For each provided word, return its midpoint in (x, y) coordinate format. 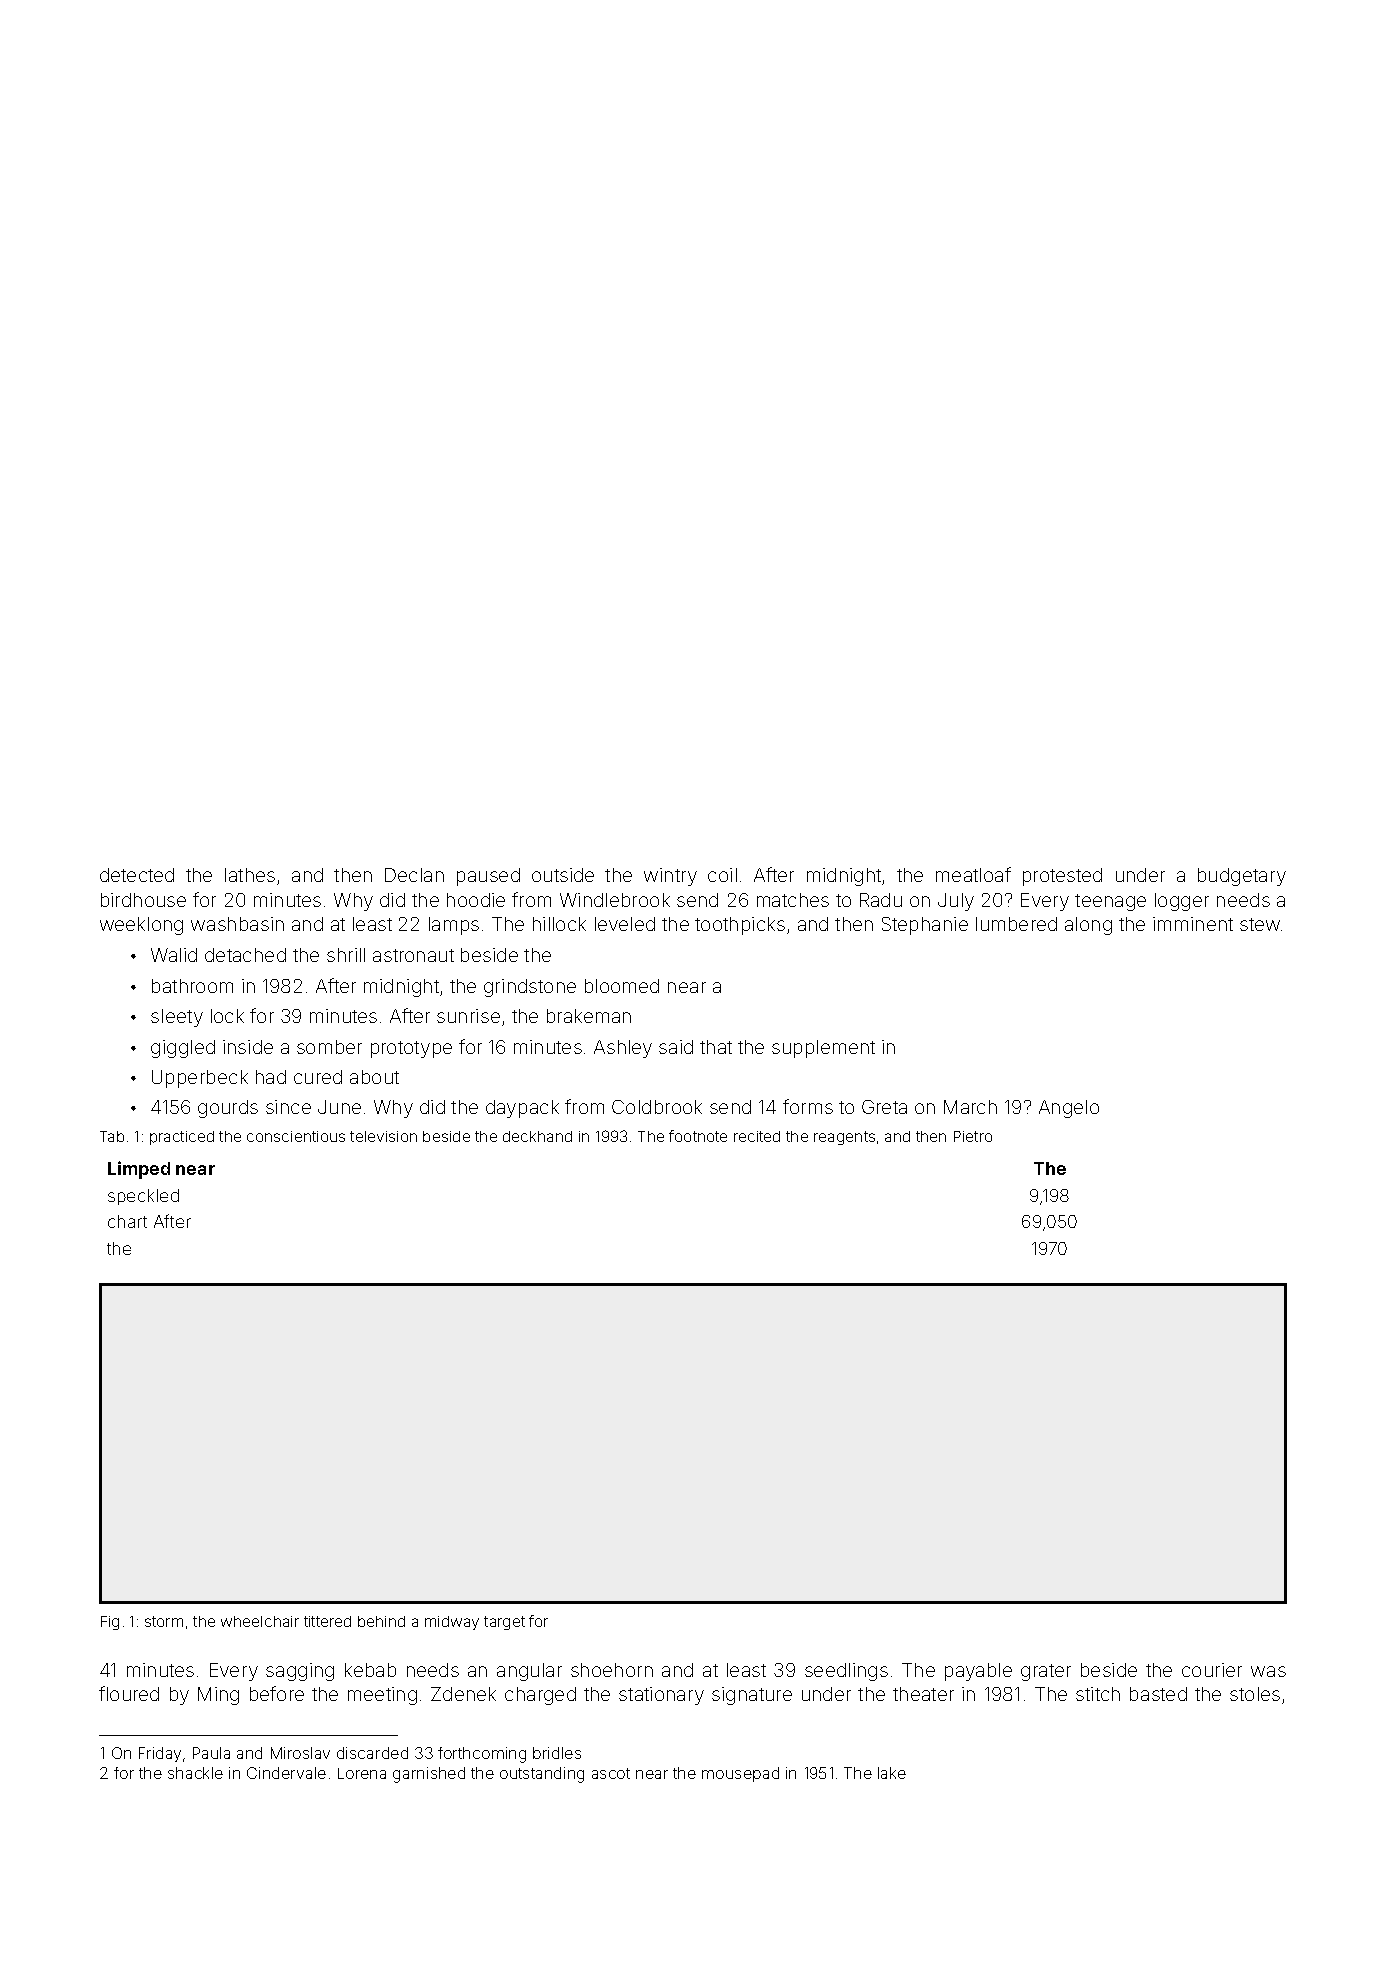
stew (1260, 924)
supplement (823, 1049)
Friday (160, 1754)
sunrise (468, 1016)
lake (892, 1773)
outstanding (542, 1775)
